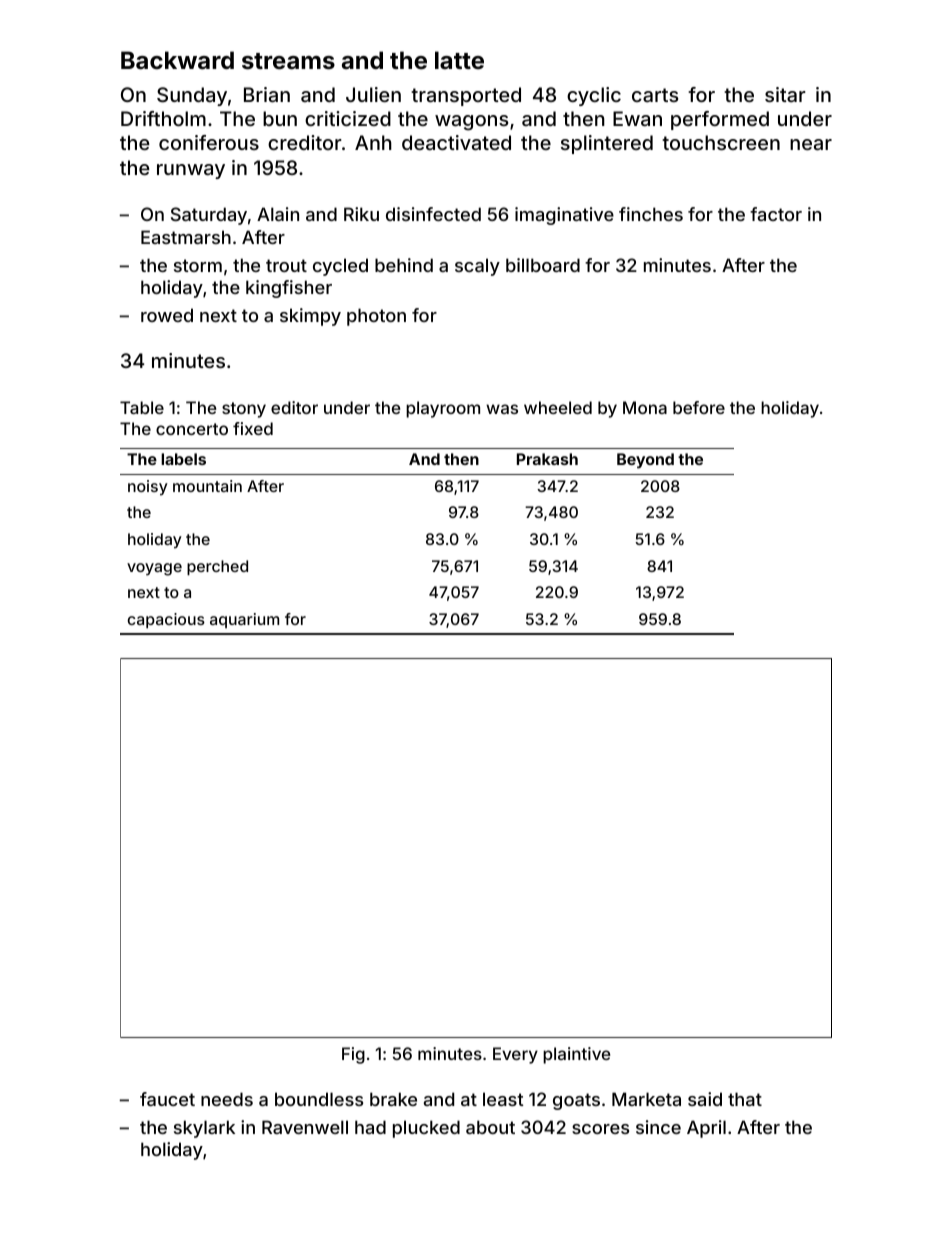  I want to click on aquarium, so click(244, 620).
